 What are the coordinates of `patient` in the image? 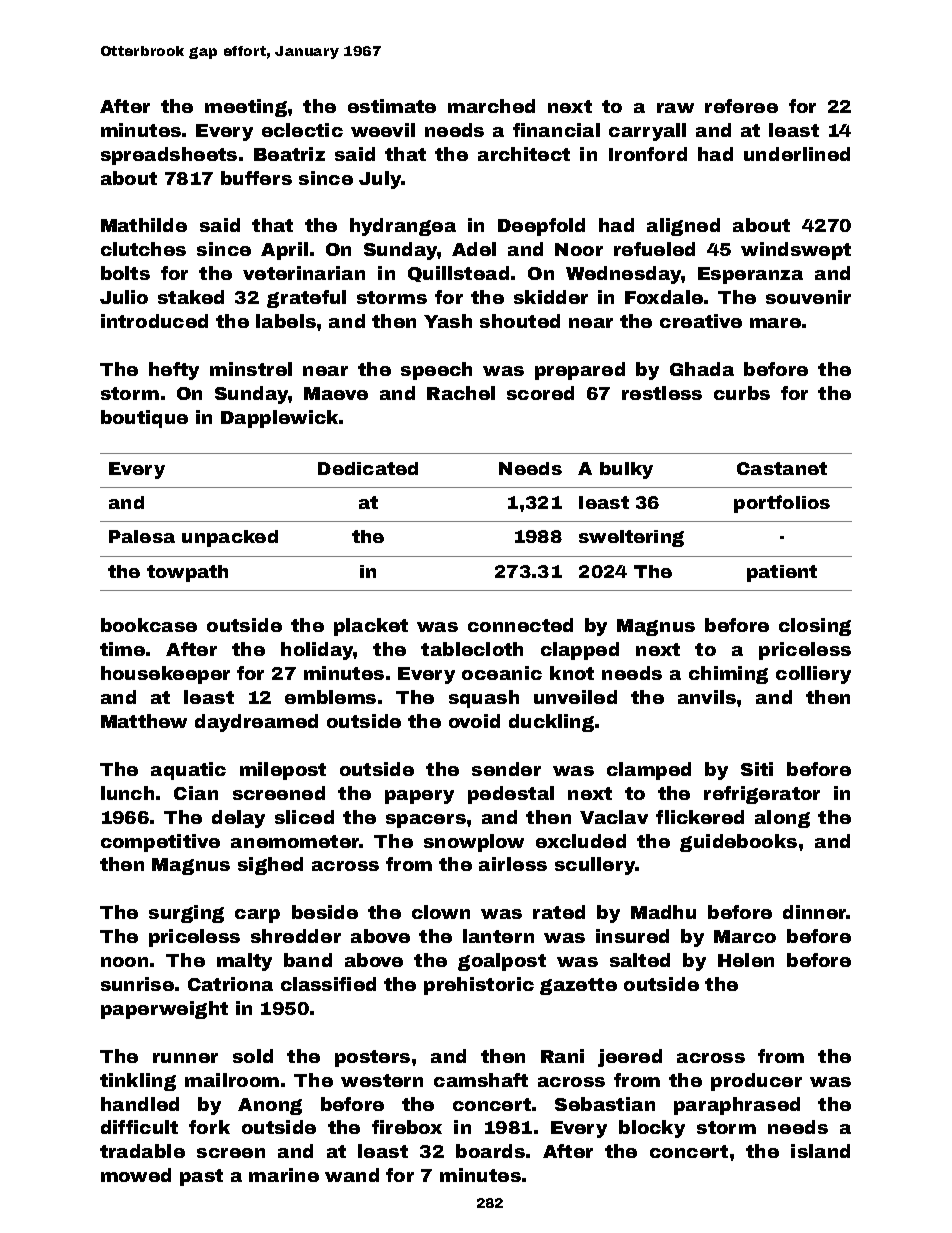 It's located at (782, 573).
